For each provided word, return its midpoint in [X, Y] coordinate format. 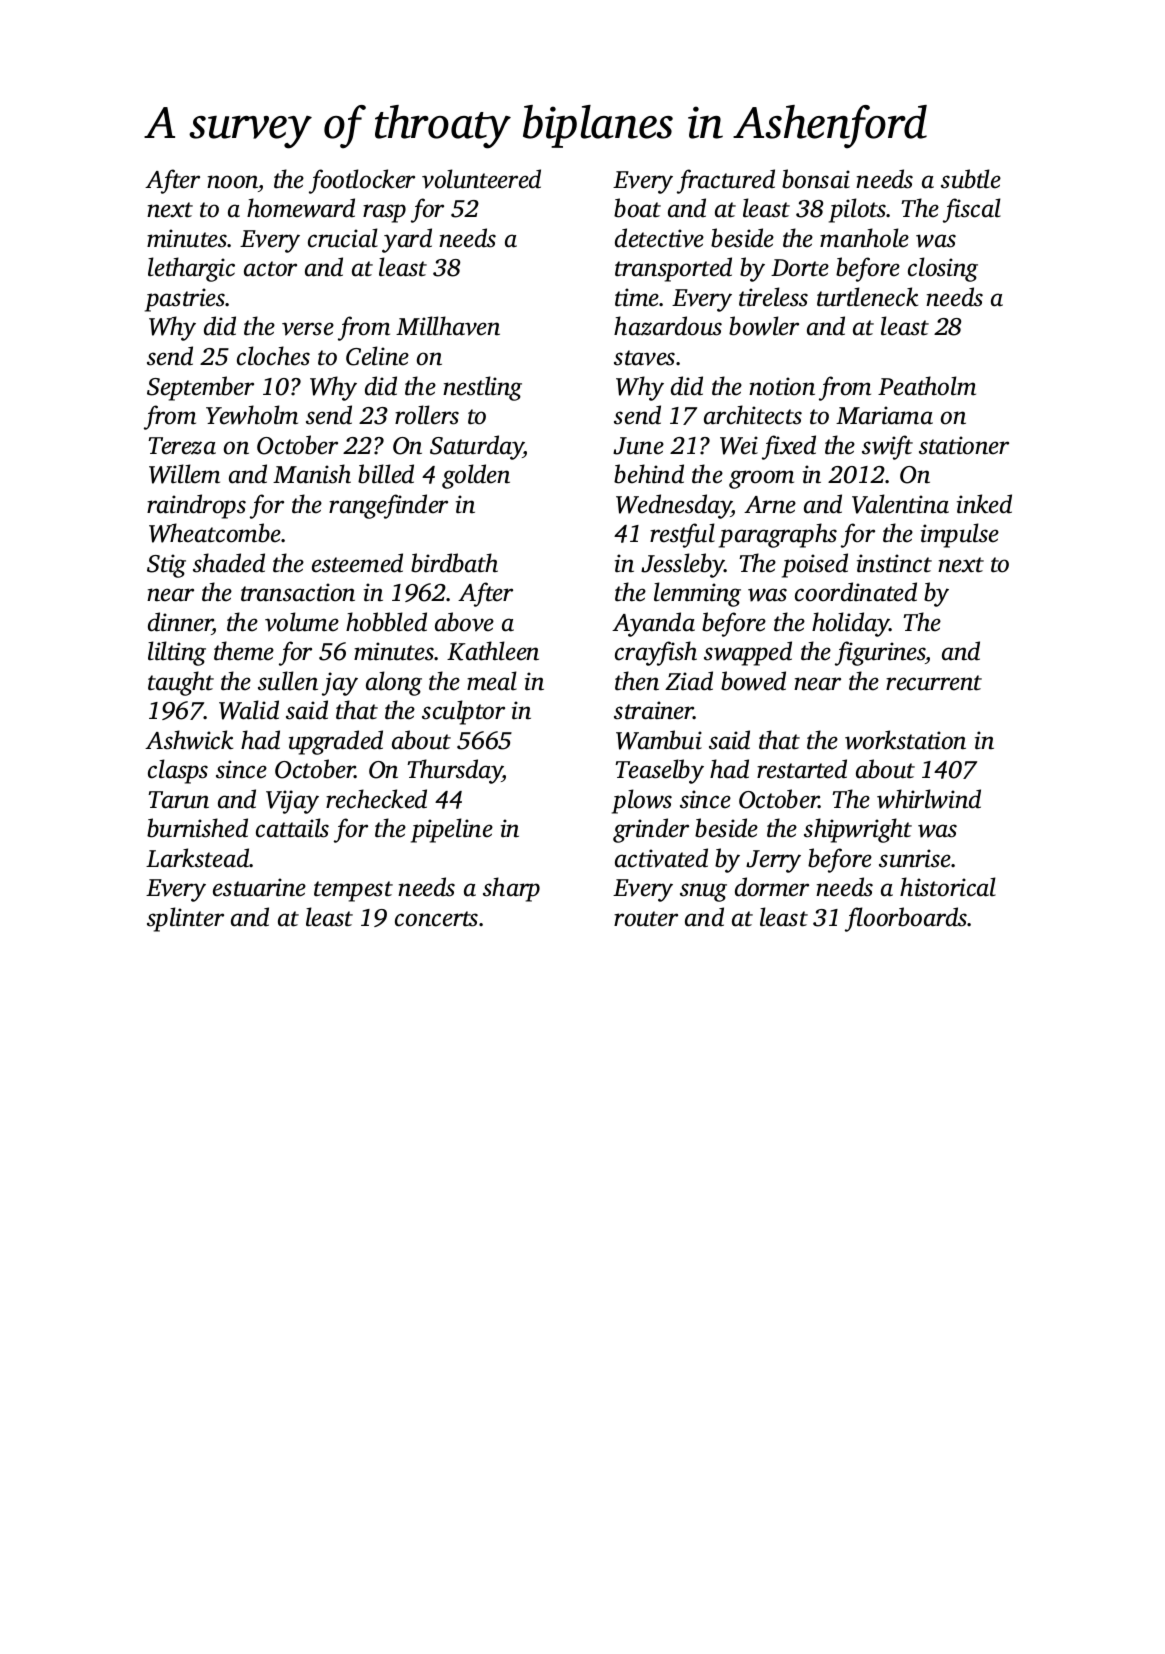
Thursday [455, 771]
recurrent [934, 683]
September [200, 388]
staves [644, 358]
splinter [185, 919]
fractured [726, 181]
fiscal [972, 210]
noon [232, 182]
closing [943, 269]
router [646, 919]
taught [181, 683]
